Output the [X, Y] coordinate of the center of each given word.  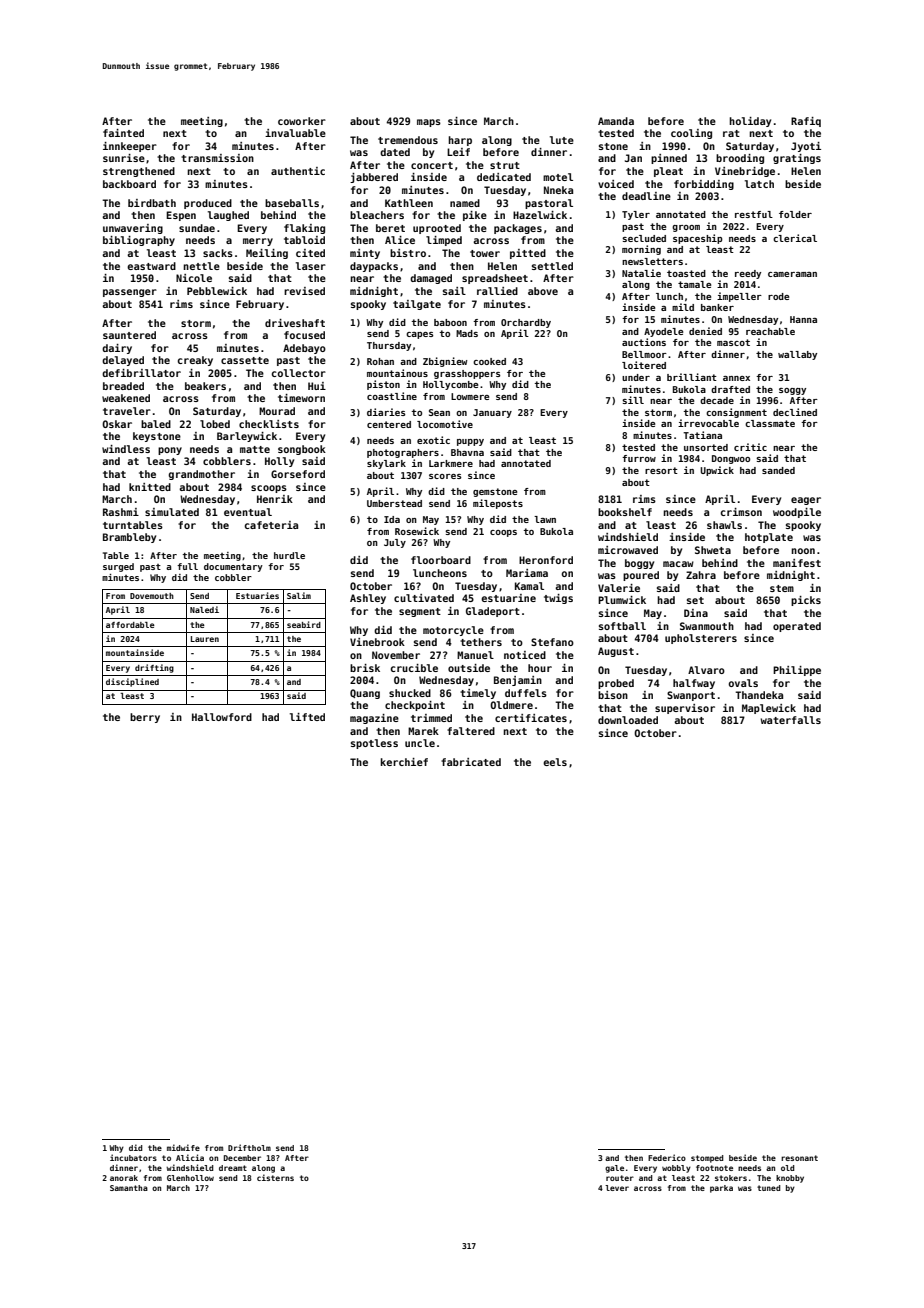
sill [633, 400]
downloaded [628, 720]
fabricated [471, 762]
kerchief [404, 762]
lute [562, 140]
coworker [302, 121]
